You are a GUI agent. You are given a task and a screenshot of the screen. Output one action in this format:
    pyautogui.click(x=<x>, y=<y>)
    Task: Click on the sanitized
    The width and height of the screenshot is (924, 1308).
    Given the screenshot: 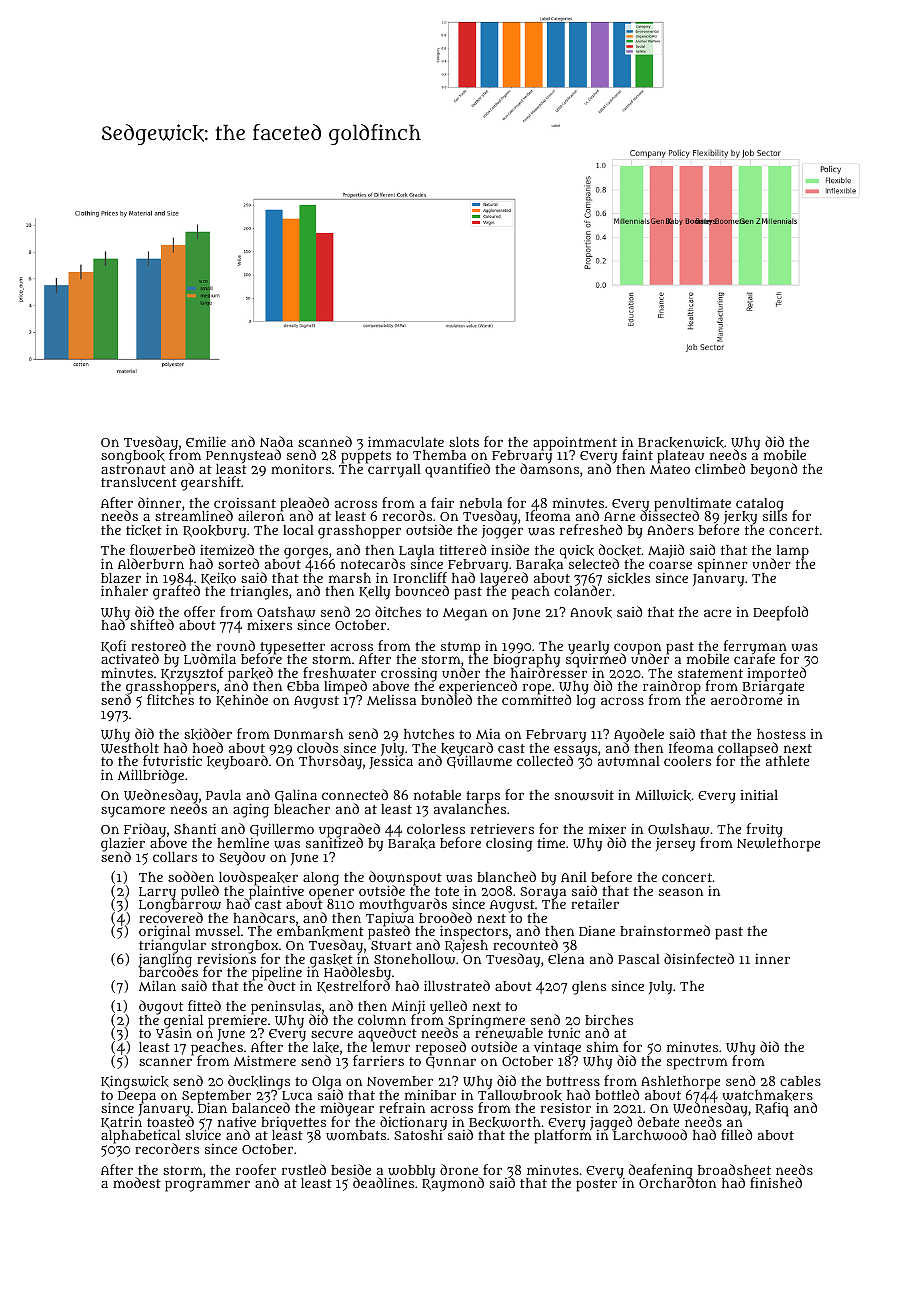 What is the action you would take?
    pyautogui.click(x=334, y=843)
